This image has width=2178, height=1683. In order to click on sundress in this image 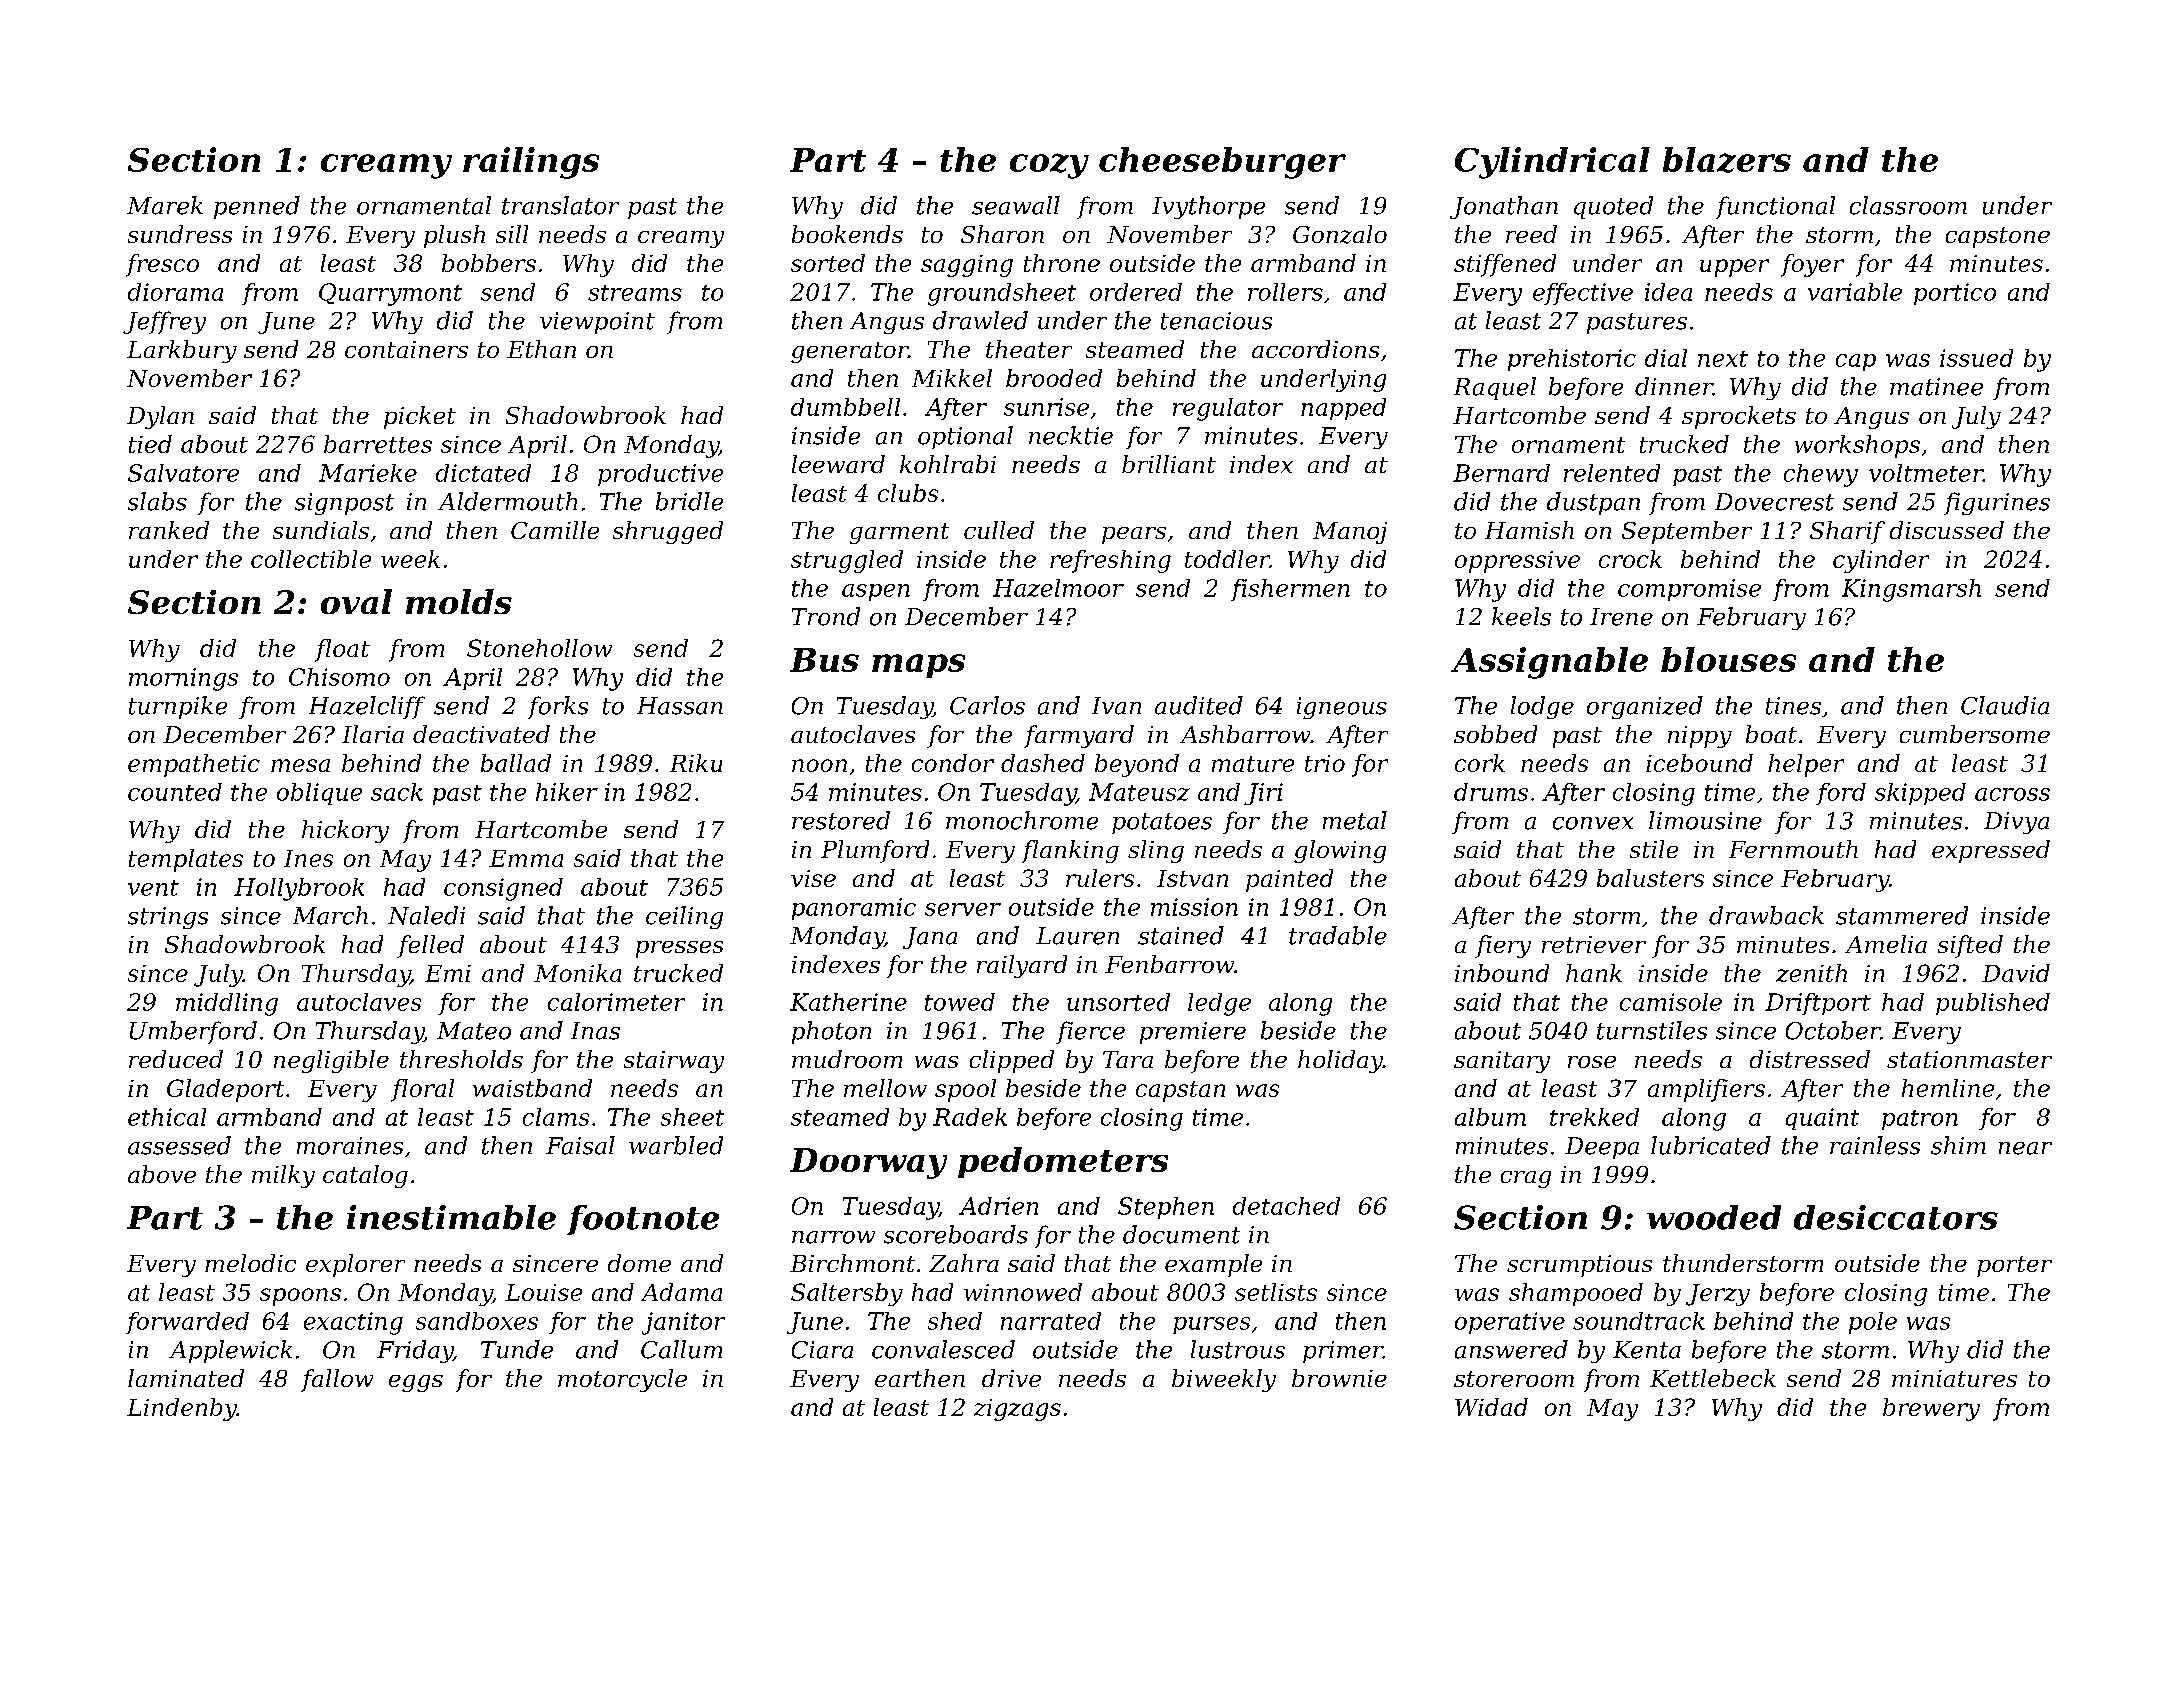, I will do `click(180, 234)`.
